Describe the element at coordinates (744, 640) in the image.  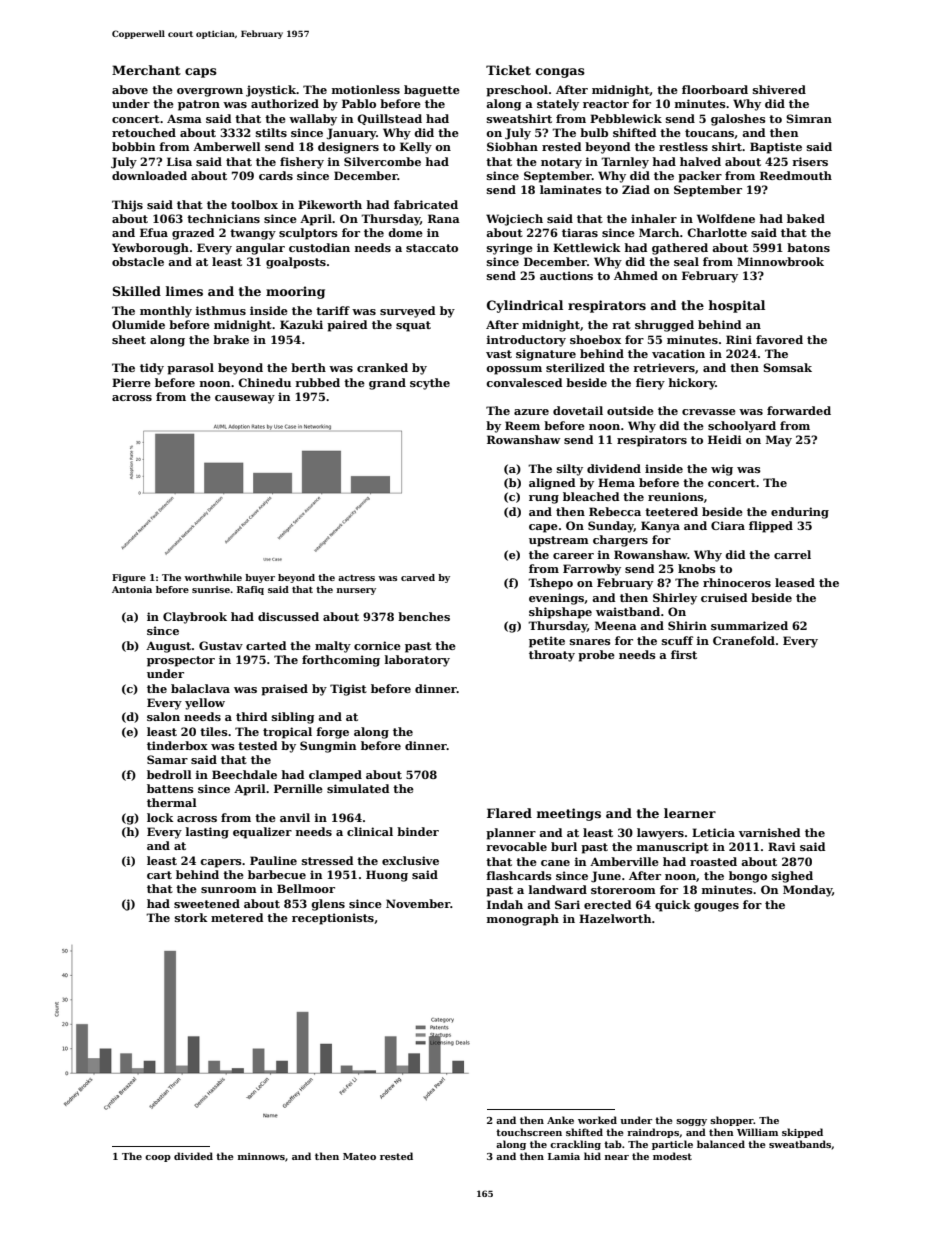
I see `Cranefold` at that location.
